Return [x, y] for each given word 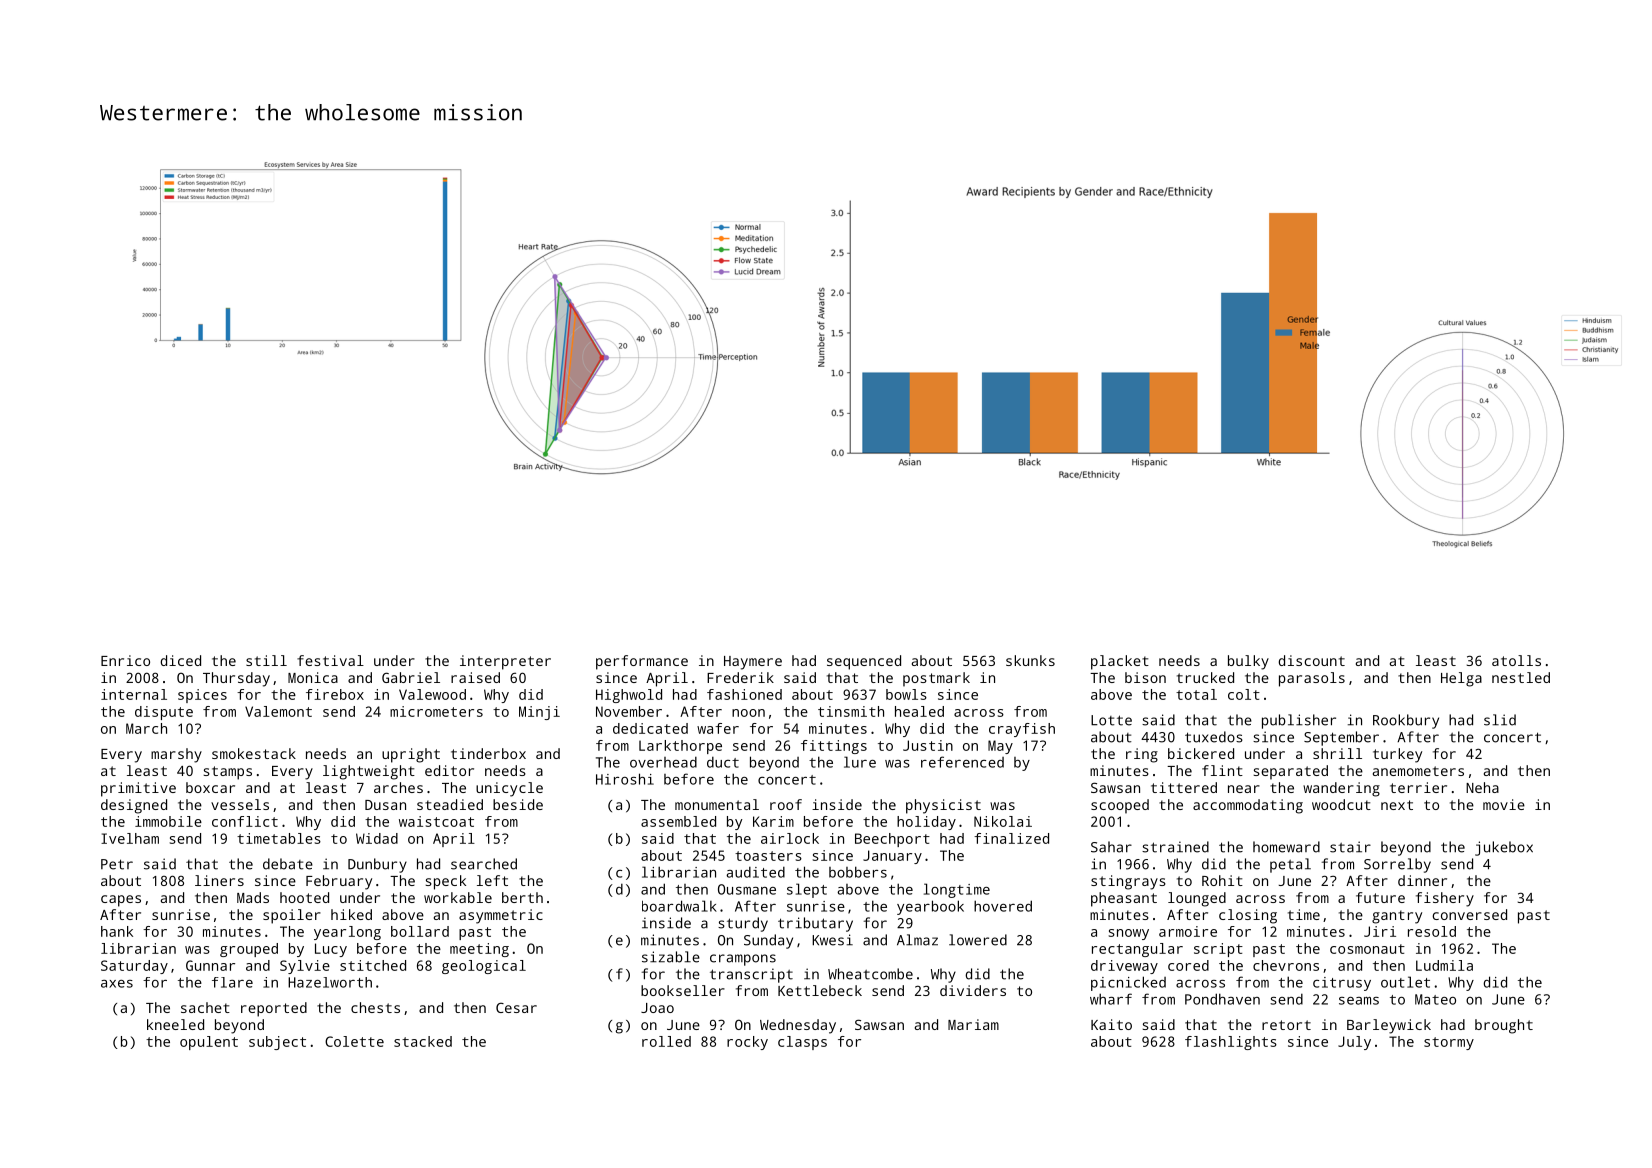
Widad [377, 838]
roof [786, 804]
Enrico [125, 660]
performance [642, 662]
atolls [1516, 660]
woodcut [1341, 804]
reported [274, 1009]
